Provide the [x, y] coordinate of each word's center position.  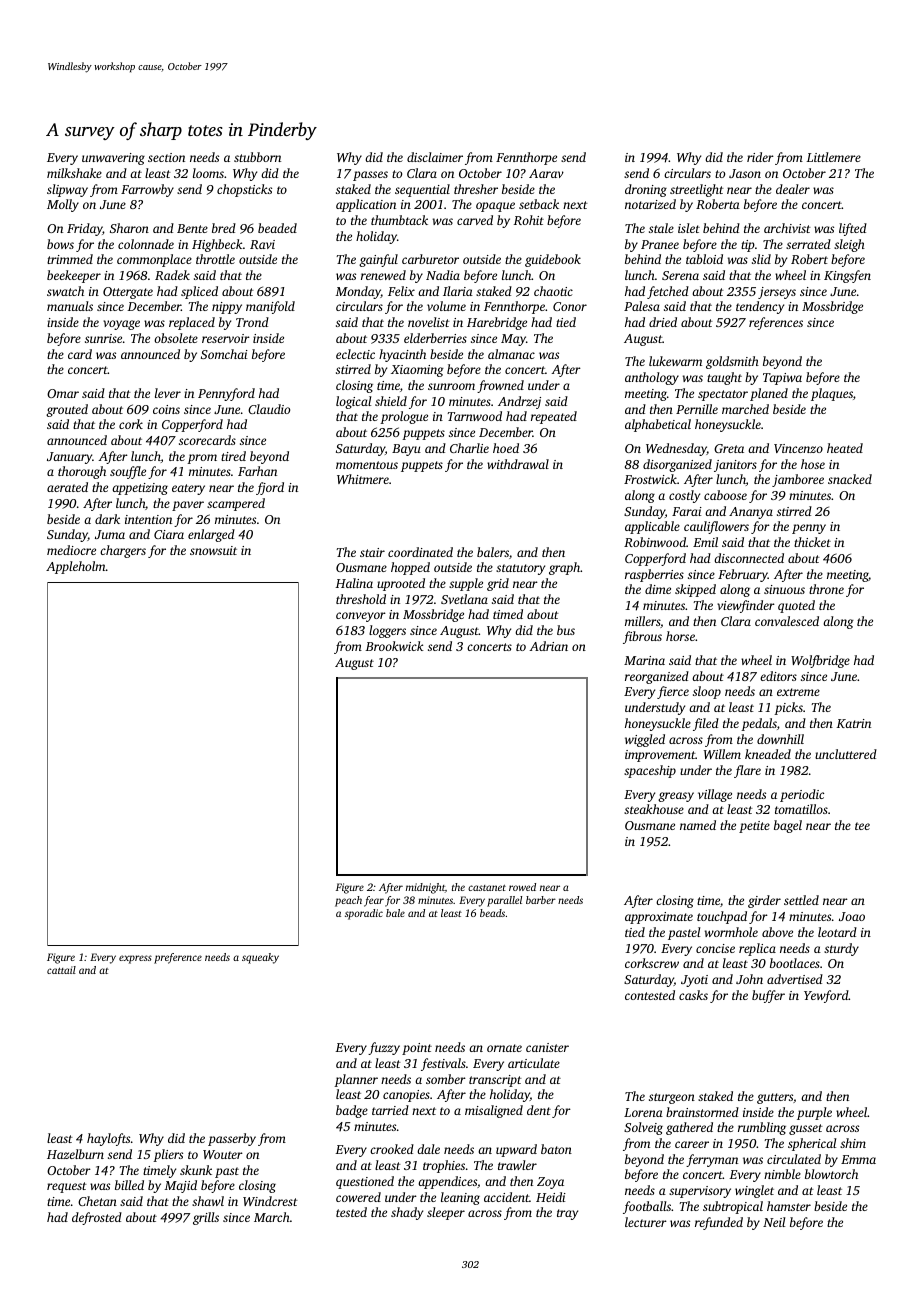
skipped [695, 590]
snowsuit [213, 550]
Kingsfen [847, 276]
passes [370, 176]
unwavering [113, 159]
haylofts [108, 1139]
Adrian [548, 646]
